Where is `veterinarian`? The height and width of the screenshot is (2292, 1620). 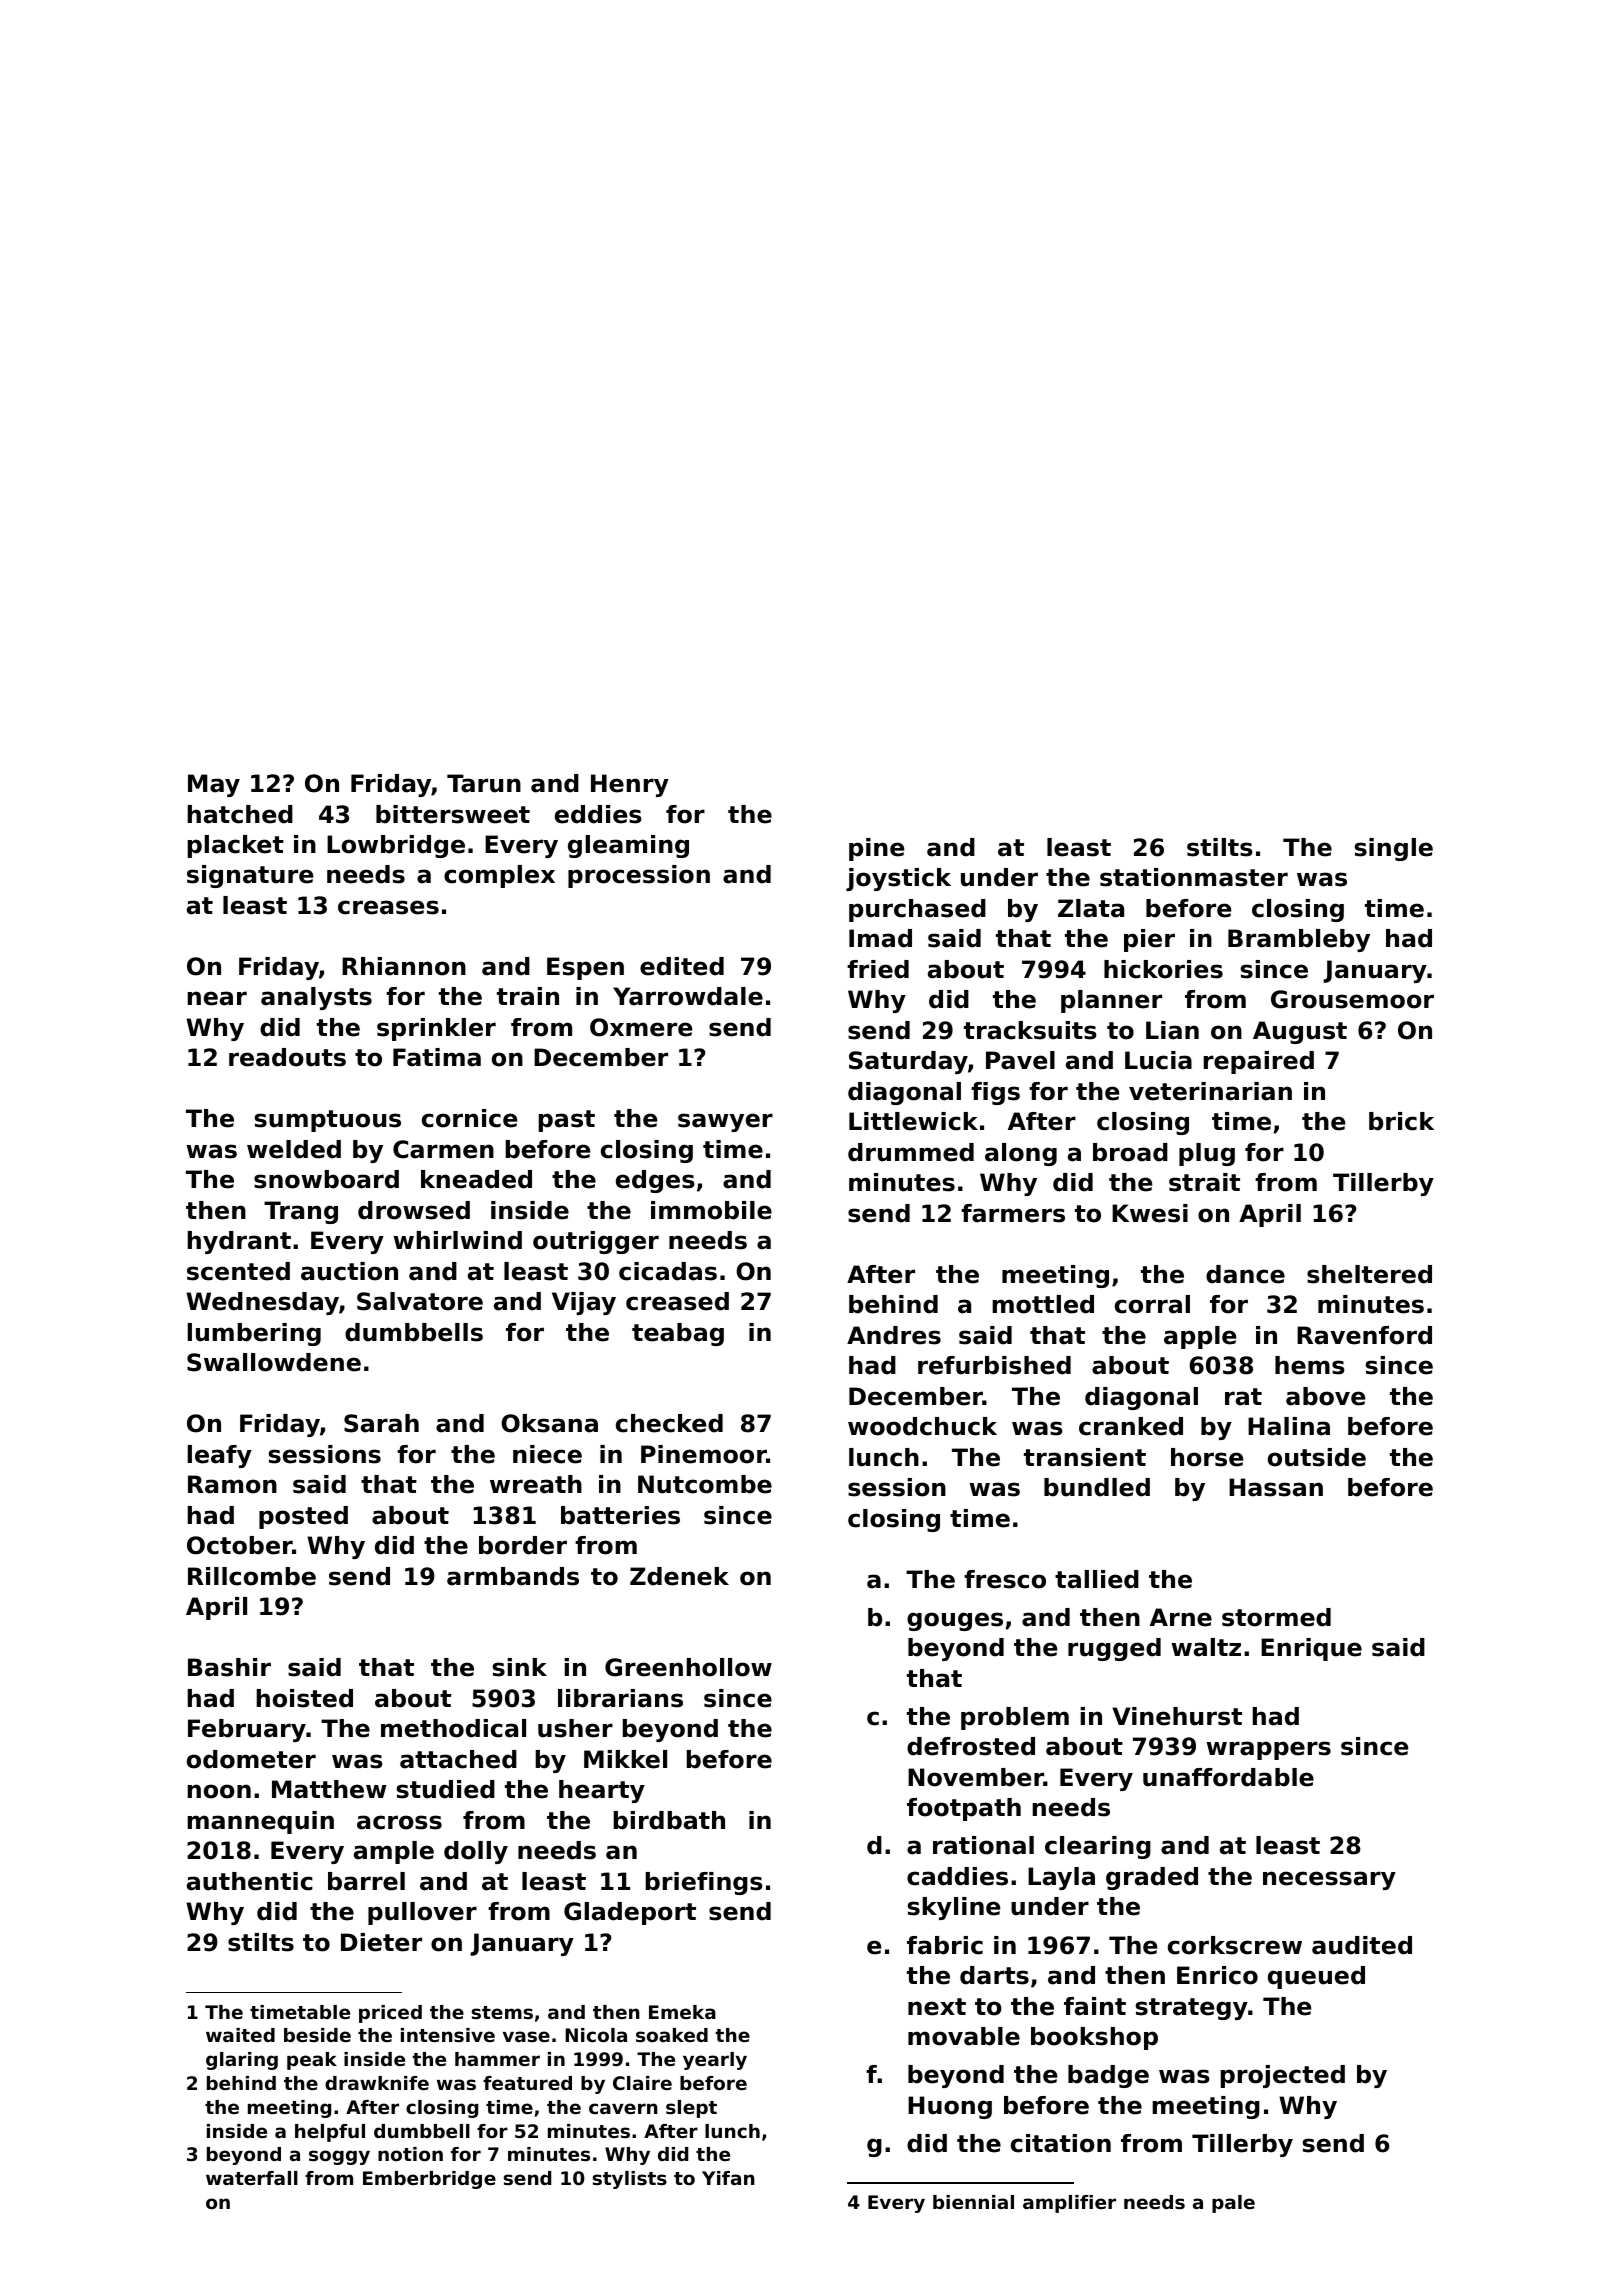 veterinarian is located at coordinates (1210, 1091).
